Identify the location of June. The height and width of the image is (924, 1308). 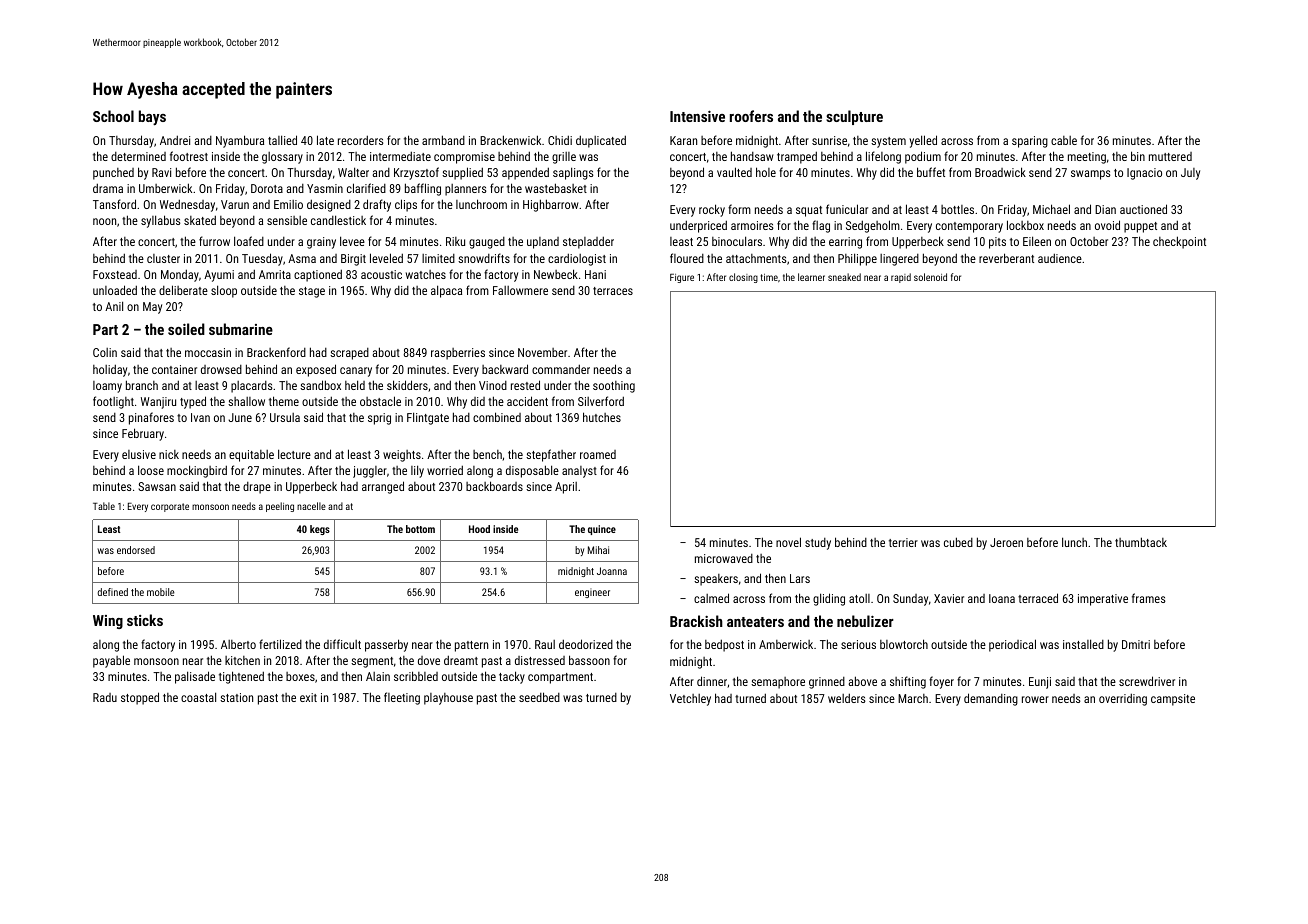
(240, 417).
